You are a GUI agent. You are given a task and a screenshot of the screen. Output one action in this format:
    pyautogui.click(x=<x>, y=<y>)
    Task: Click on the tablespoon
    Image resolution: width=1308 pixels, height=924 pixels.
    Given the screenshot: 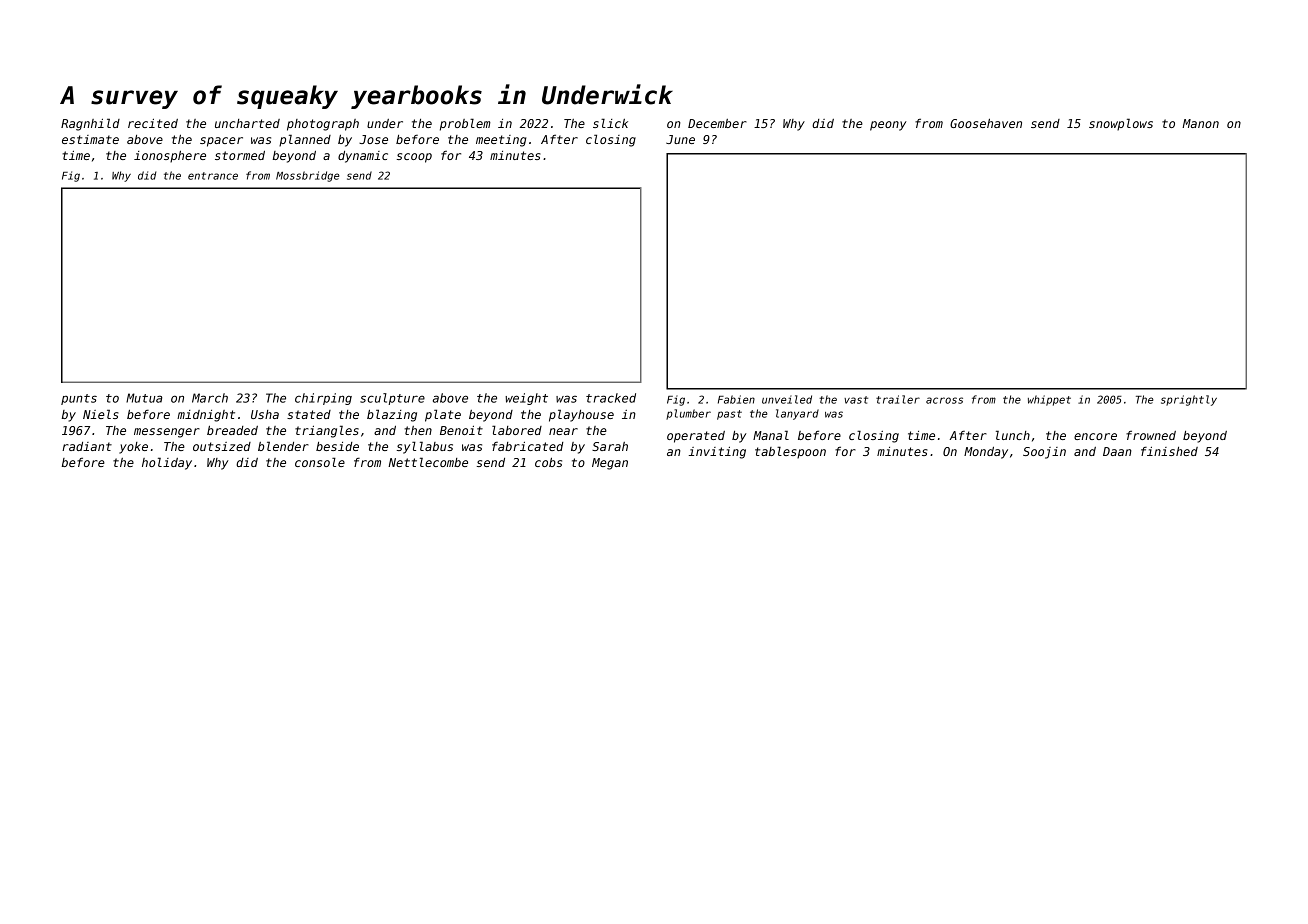 What is the action you would take?
    pyautogui.click(x=790, y=452)
